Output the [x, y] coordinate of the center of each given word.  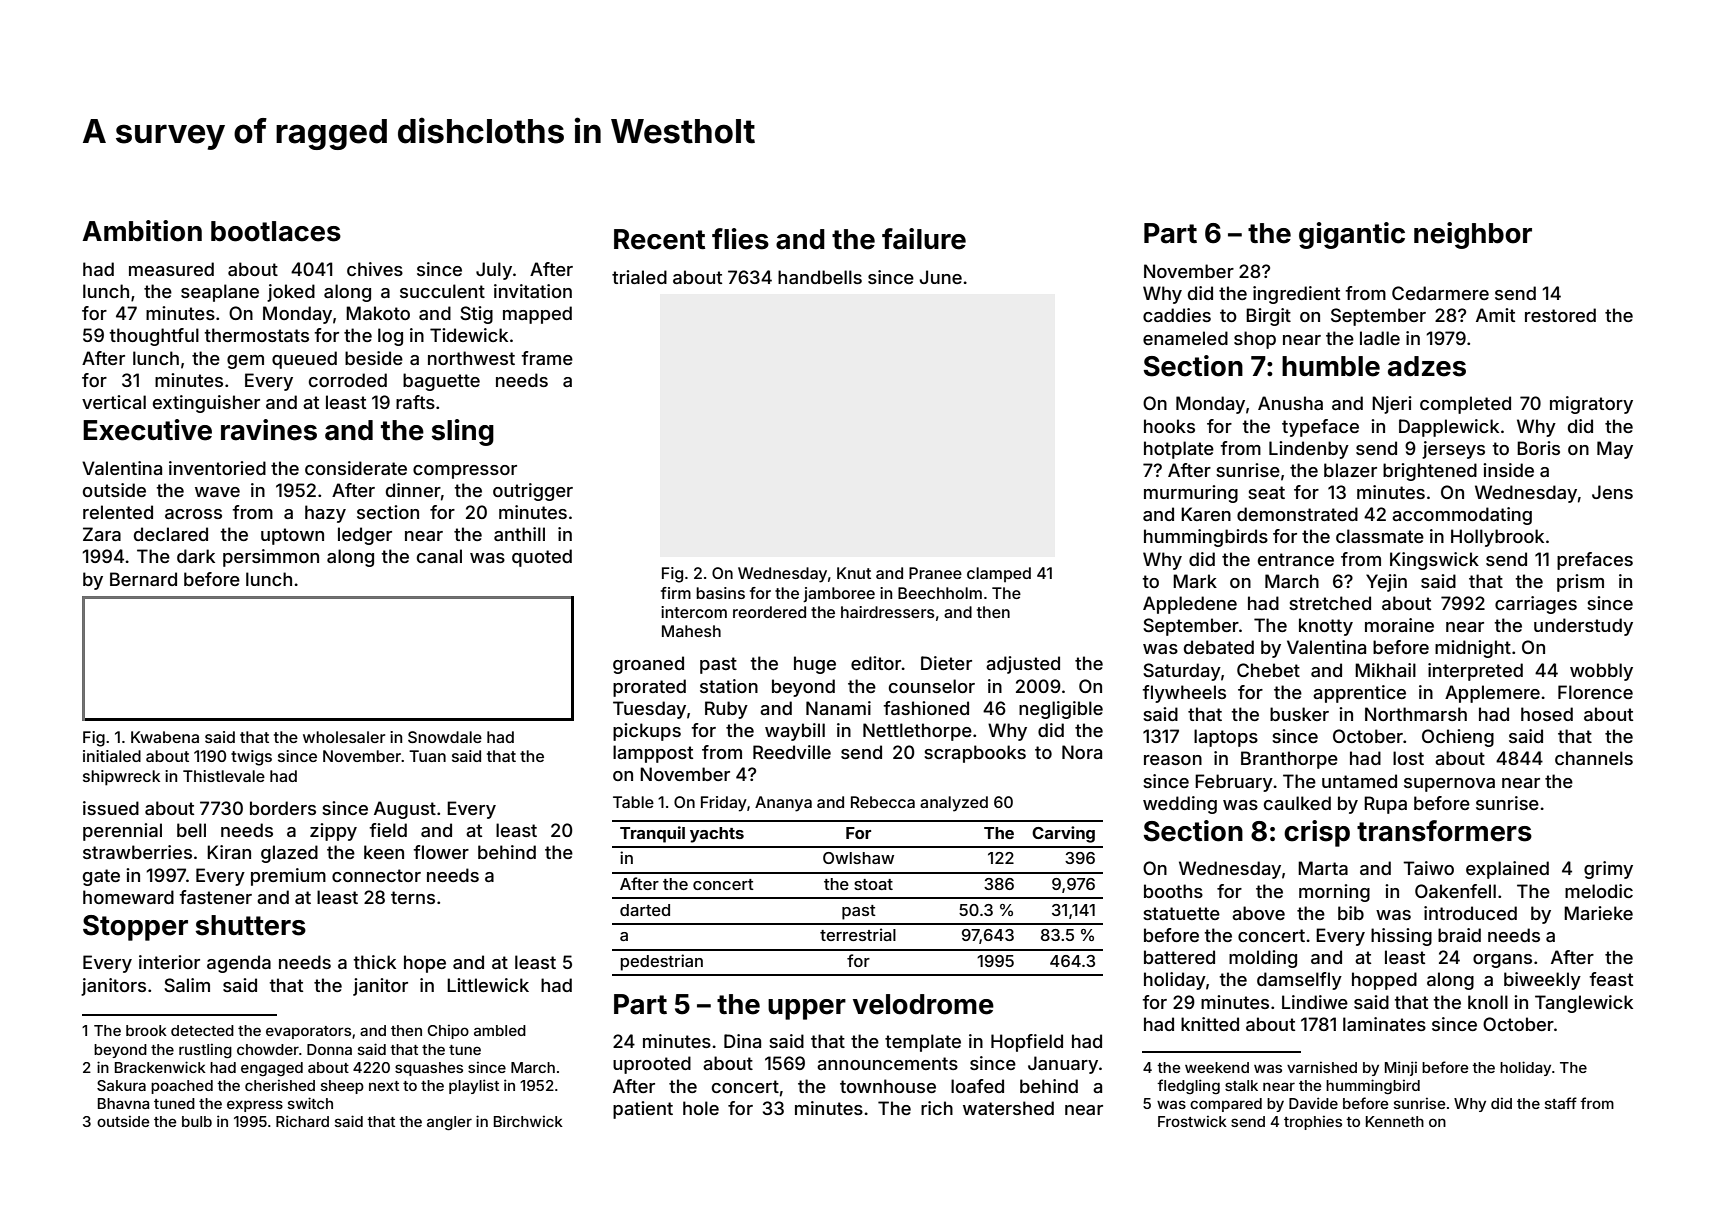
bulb [197, 1121]
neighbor [1473, 235]
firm [676, 593]
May [1615, 450]
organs [1502, 961]
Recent [659, 239]
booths [1173, 891]
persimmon [271, 558]
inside [1508, 470]
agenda [239, 964]
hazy [325, 514]
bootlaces [276, 231]
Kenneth [1395, 1121]
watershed [1008, 1108]
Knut [854, 573]
